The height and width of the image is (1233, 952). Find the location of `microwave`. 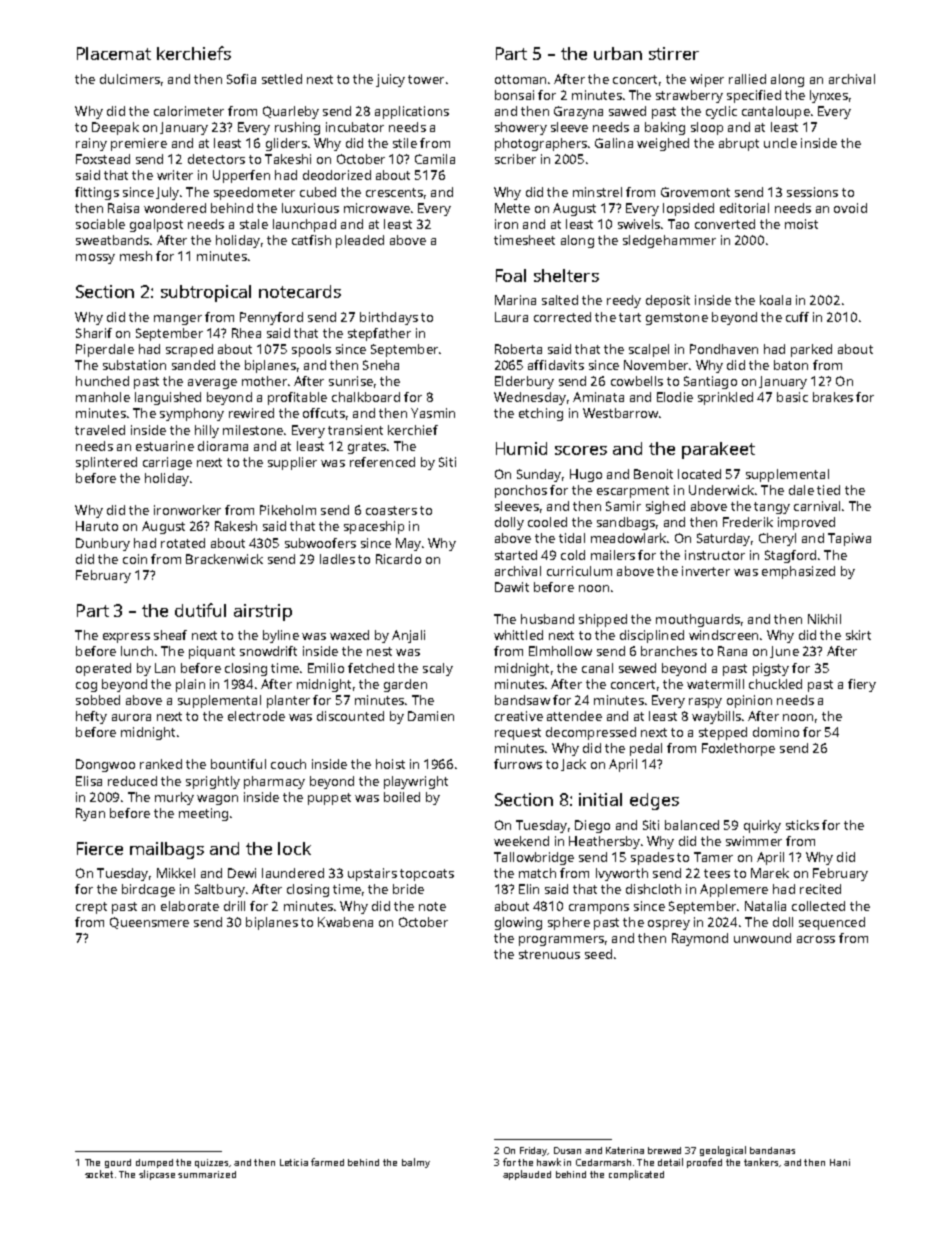

microwave is located at coordinates (377, 208).
